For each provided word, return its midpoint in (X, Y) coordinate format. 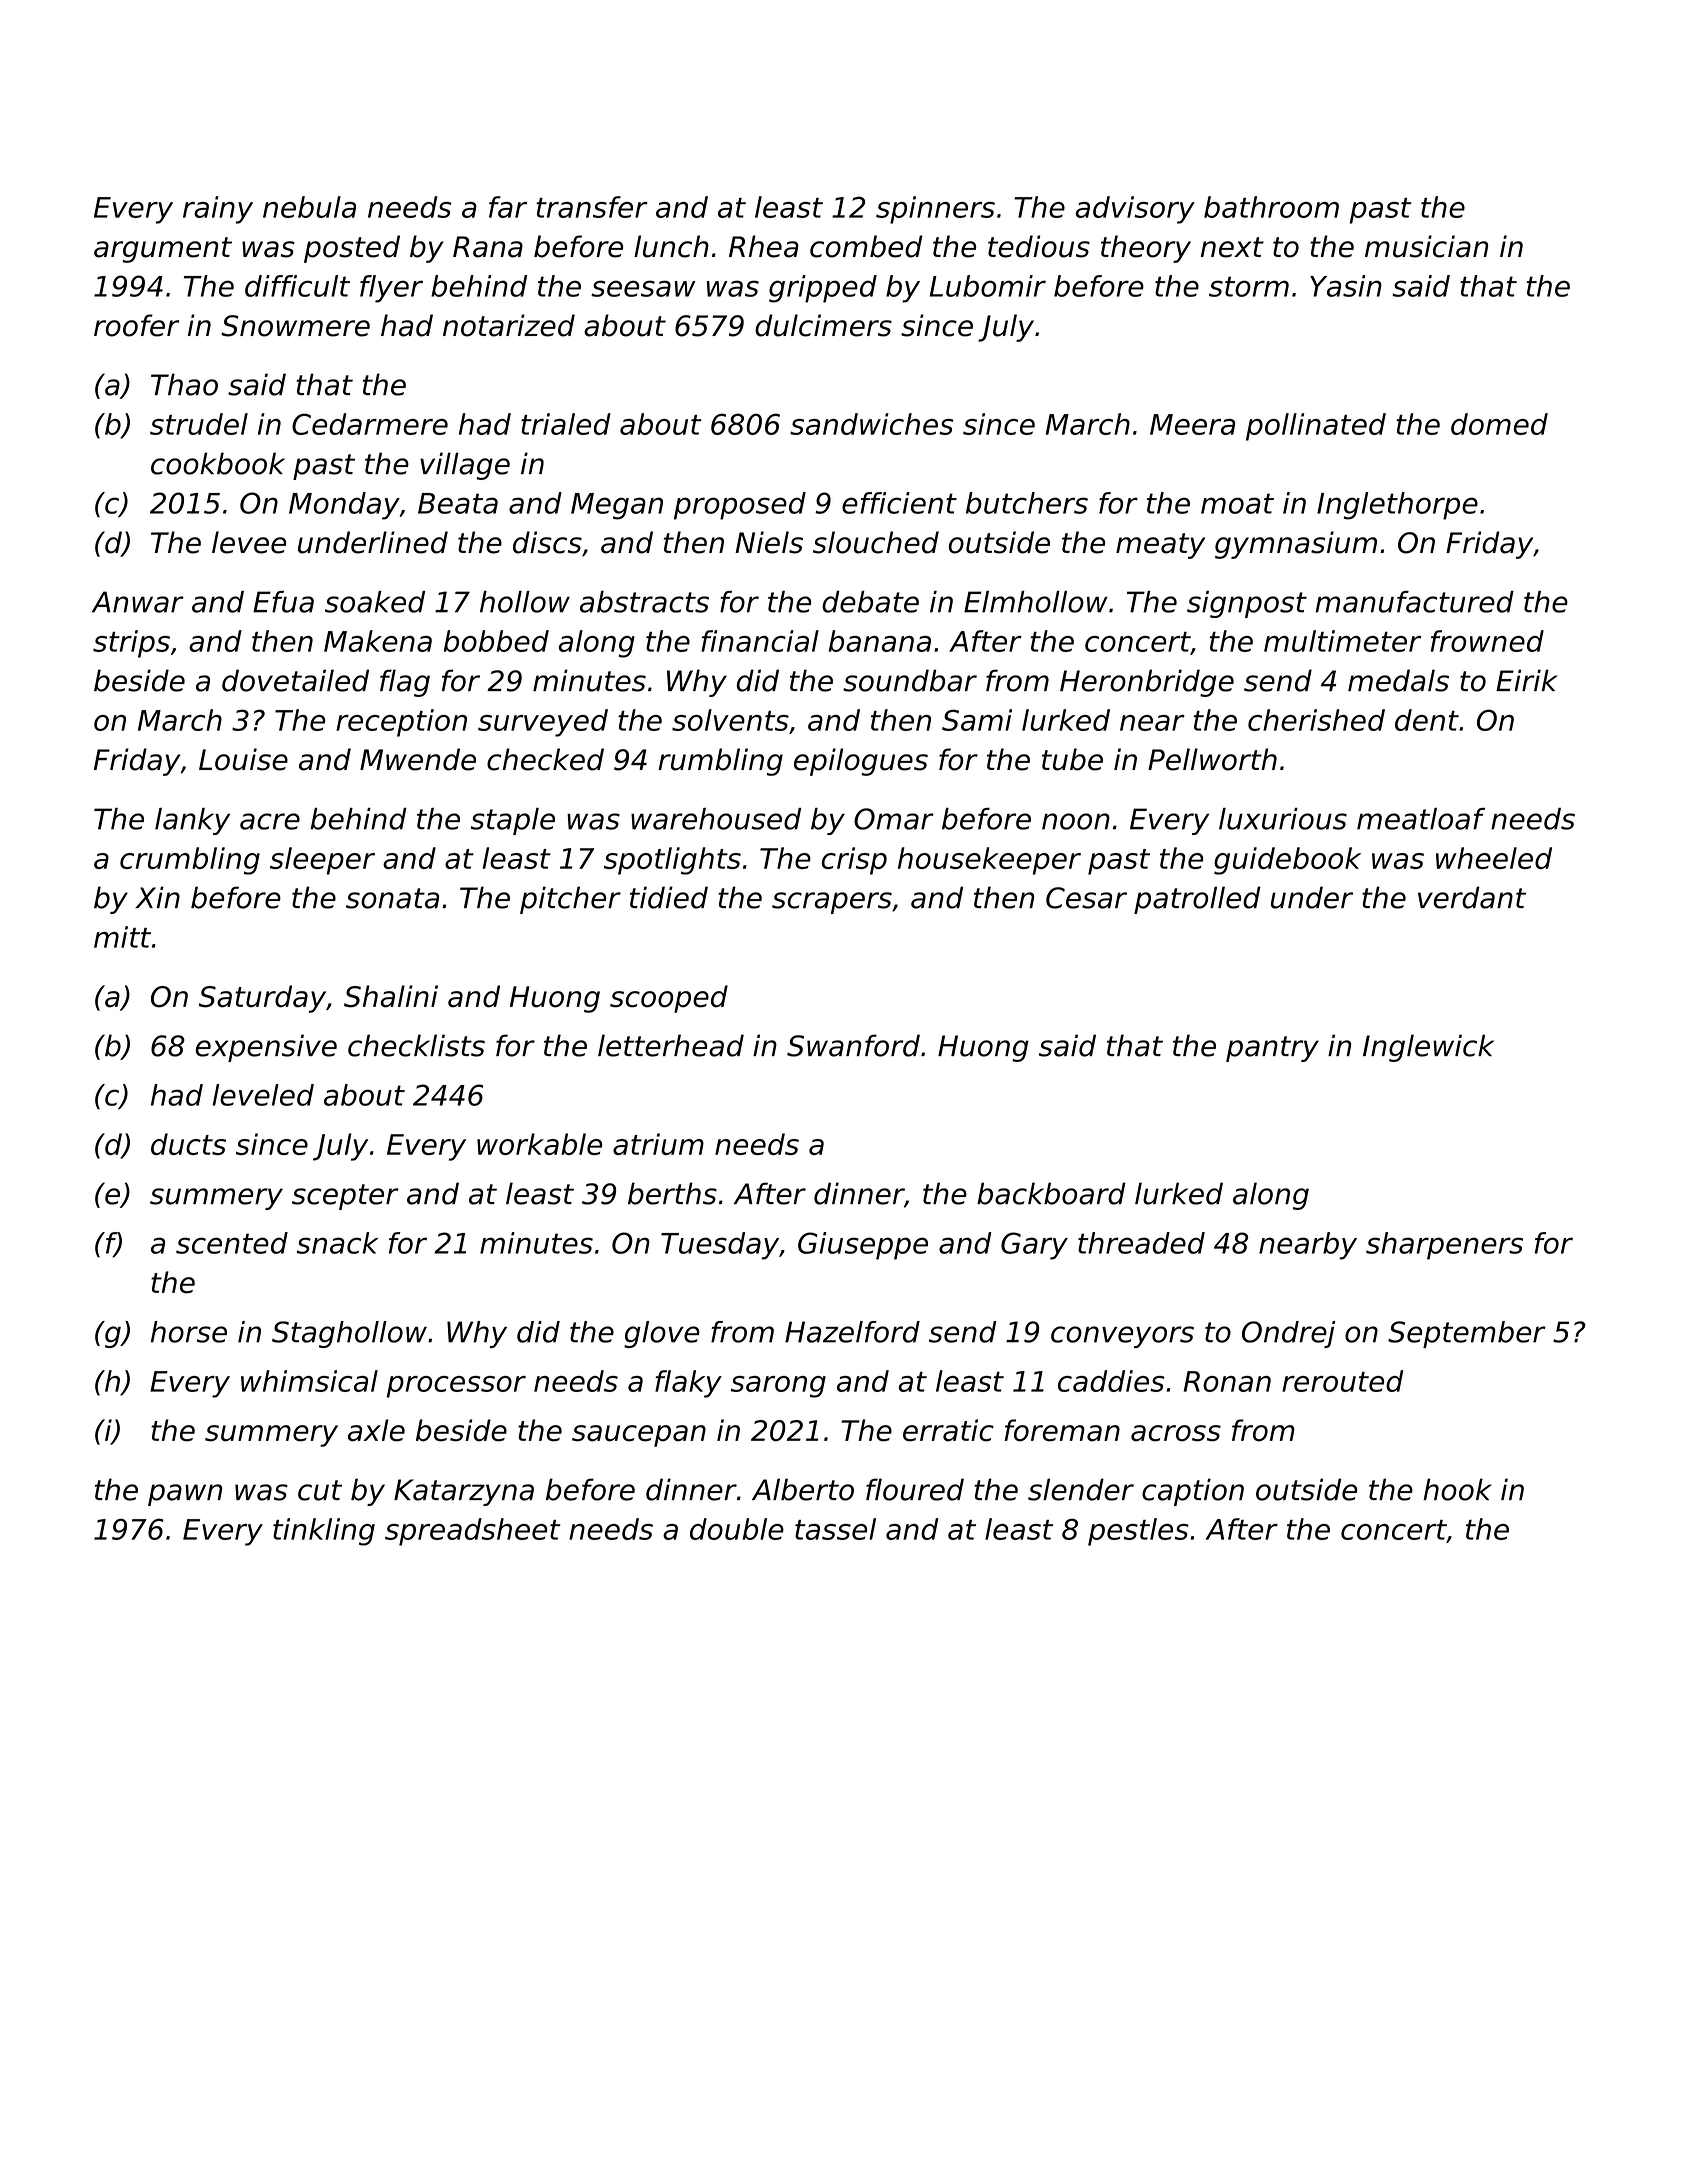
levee (249, 542)
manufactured (1414, 602)
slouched (876, 542)
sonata (392, 898)
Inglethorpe (1397, 506)
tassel (835, 1529)
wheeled (1494, 858)
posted (352, 249)
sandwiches (871, 424)
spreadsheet (473, 1532)
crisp (854, 861)
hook (1457, 1489)
